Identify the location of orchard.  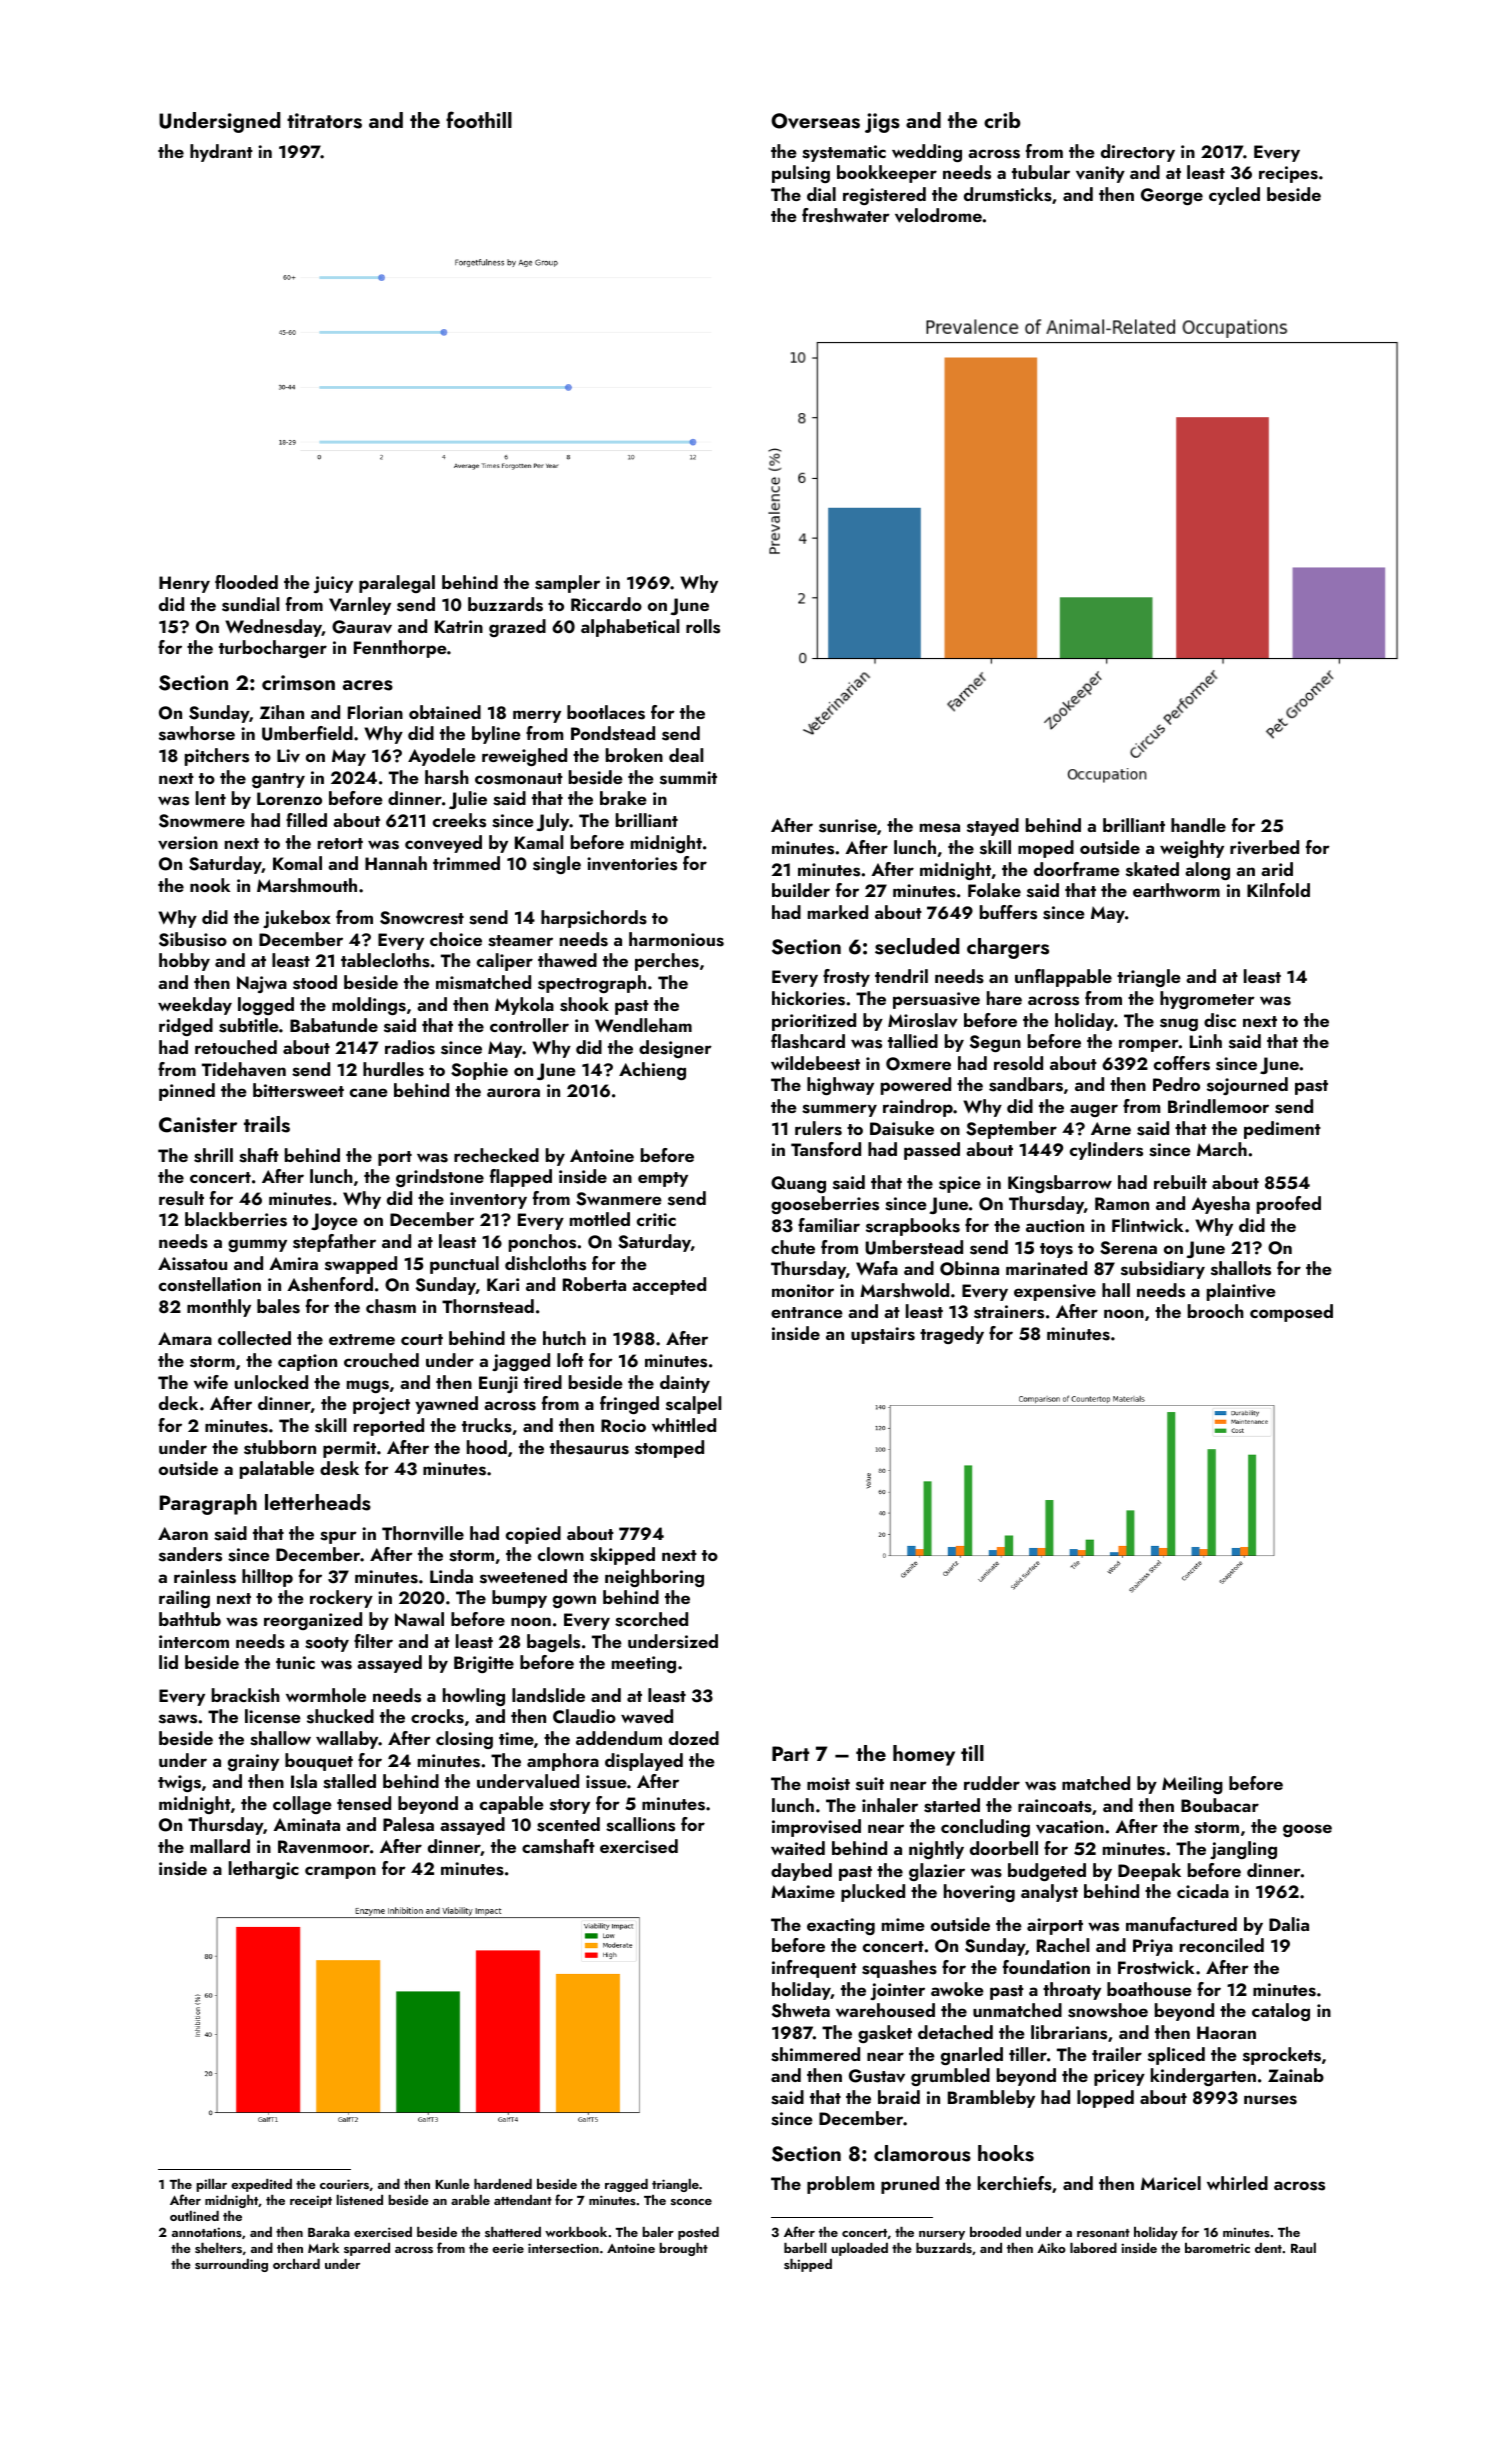
(296, 2264).
